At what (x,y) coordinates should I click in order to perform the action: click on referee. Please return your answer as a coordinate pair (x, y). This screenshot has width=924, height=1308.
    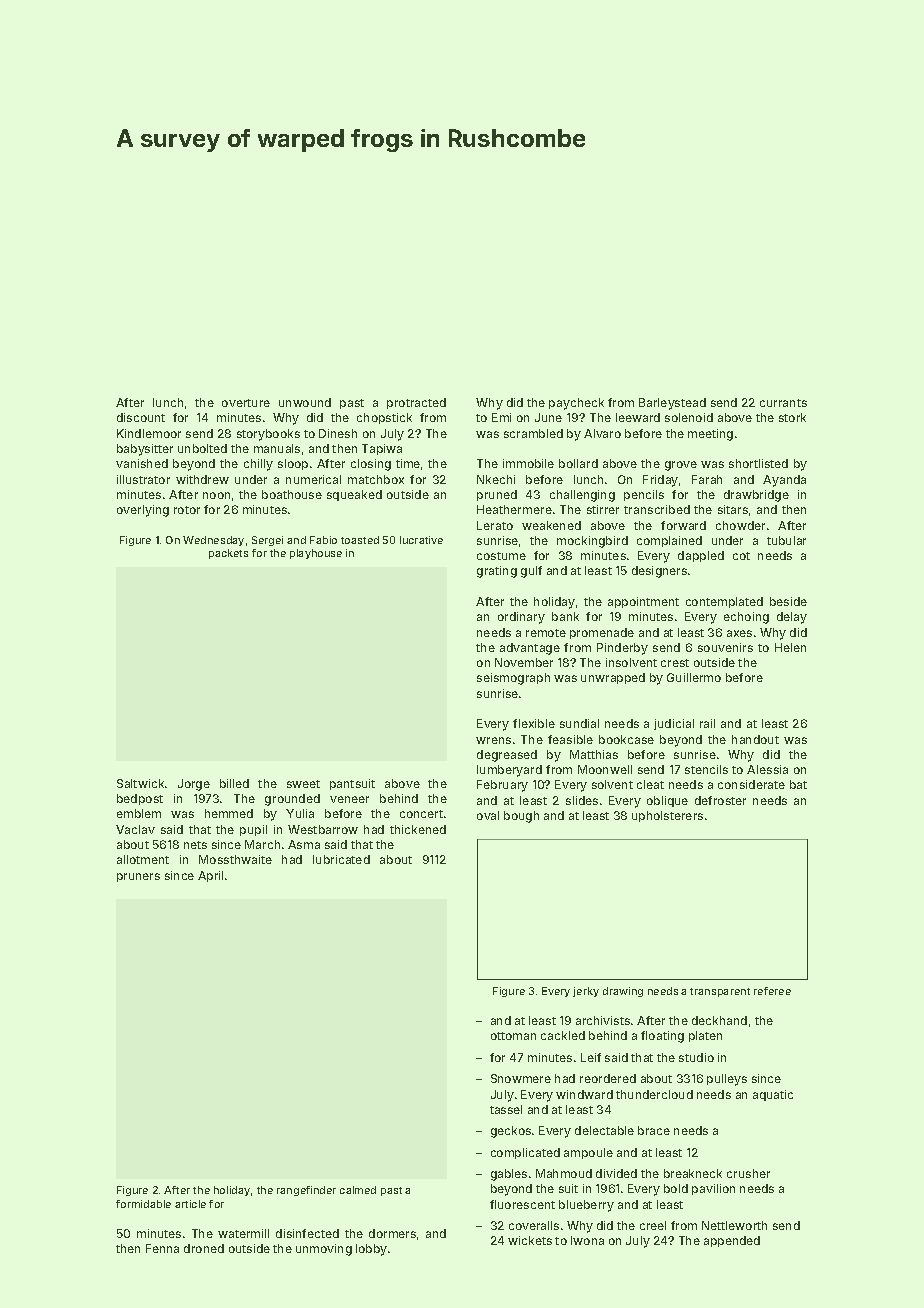
    Looking at the image, I should click on (772, 991).
